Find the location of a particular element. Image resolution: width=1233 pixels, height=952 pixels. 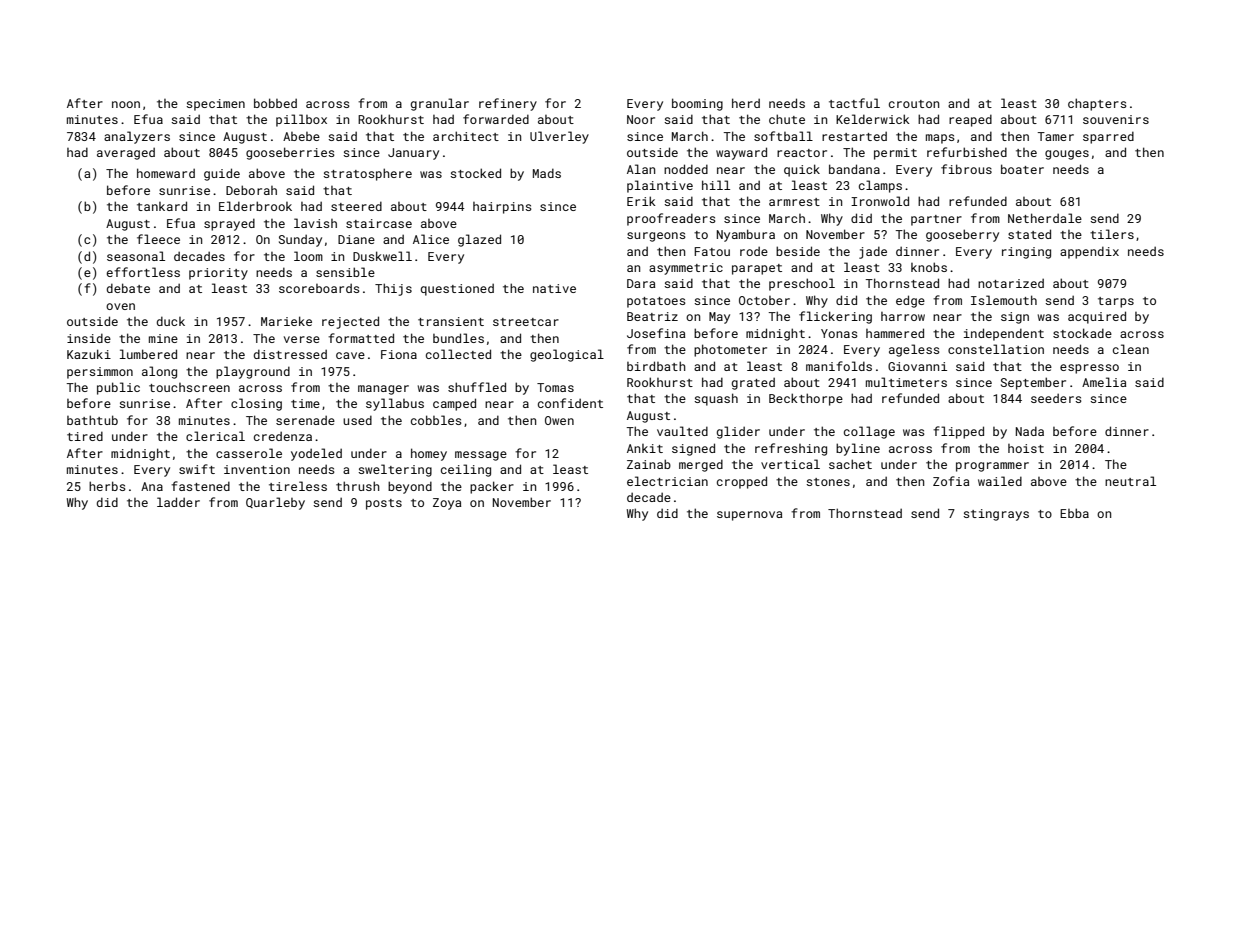

merged is located at coordinates (701, 465).
